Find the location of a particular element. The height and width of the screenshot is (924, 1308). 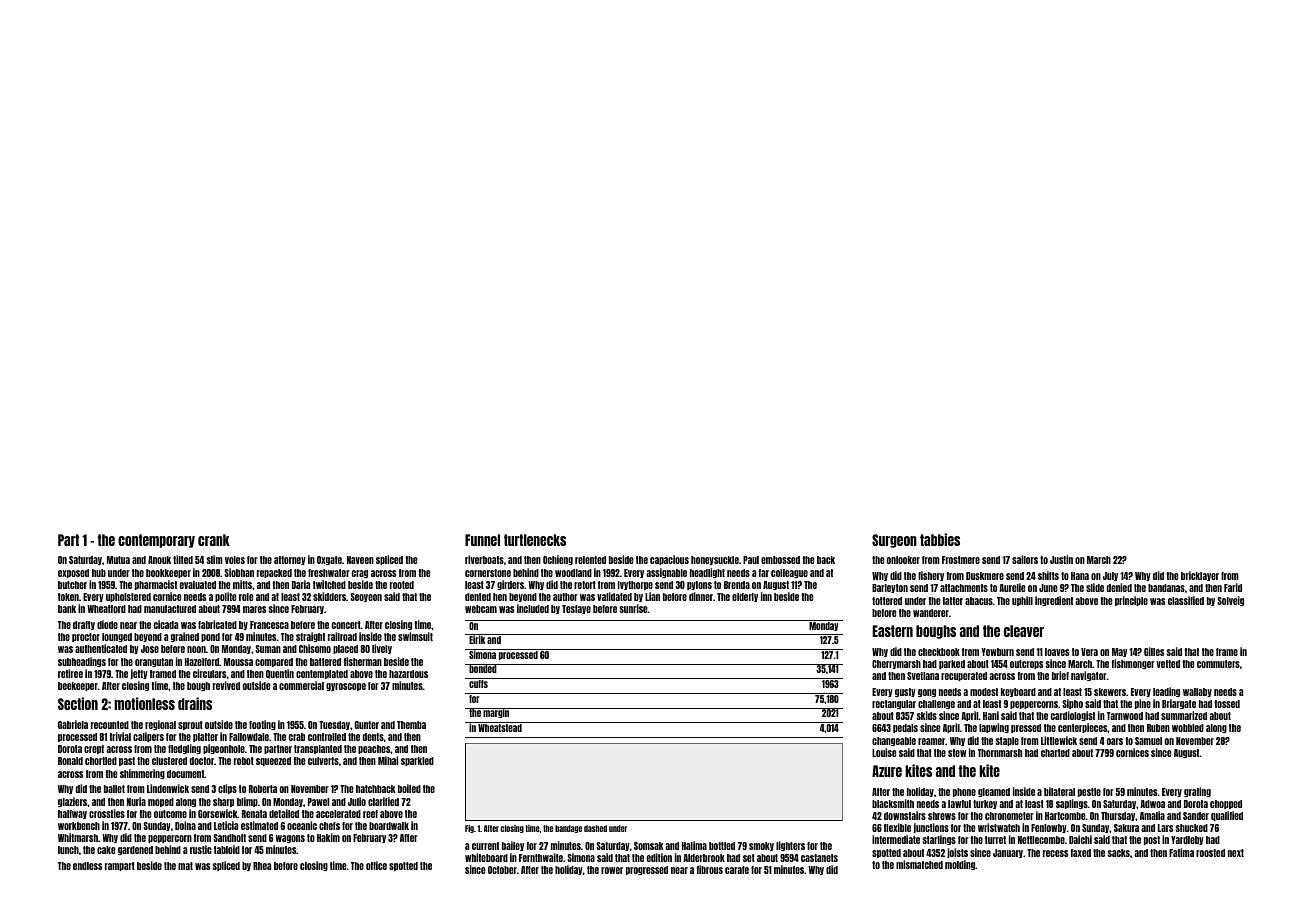

Halima is located at coordinates (694, 845).
